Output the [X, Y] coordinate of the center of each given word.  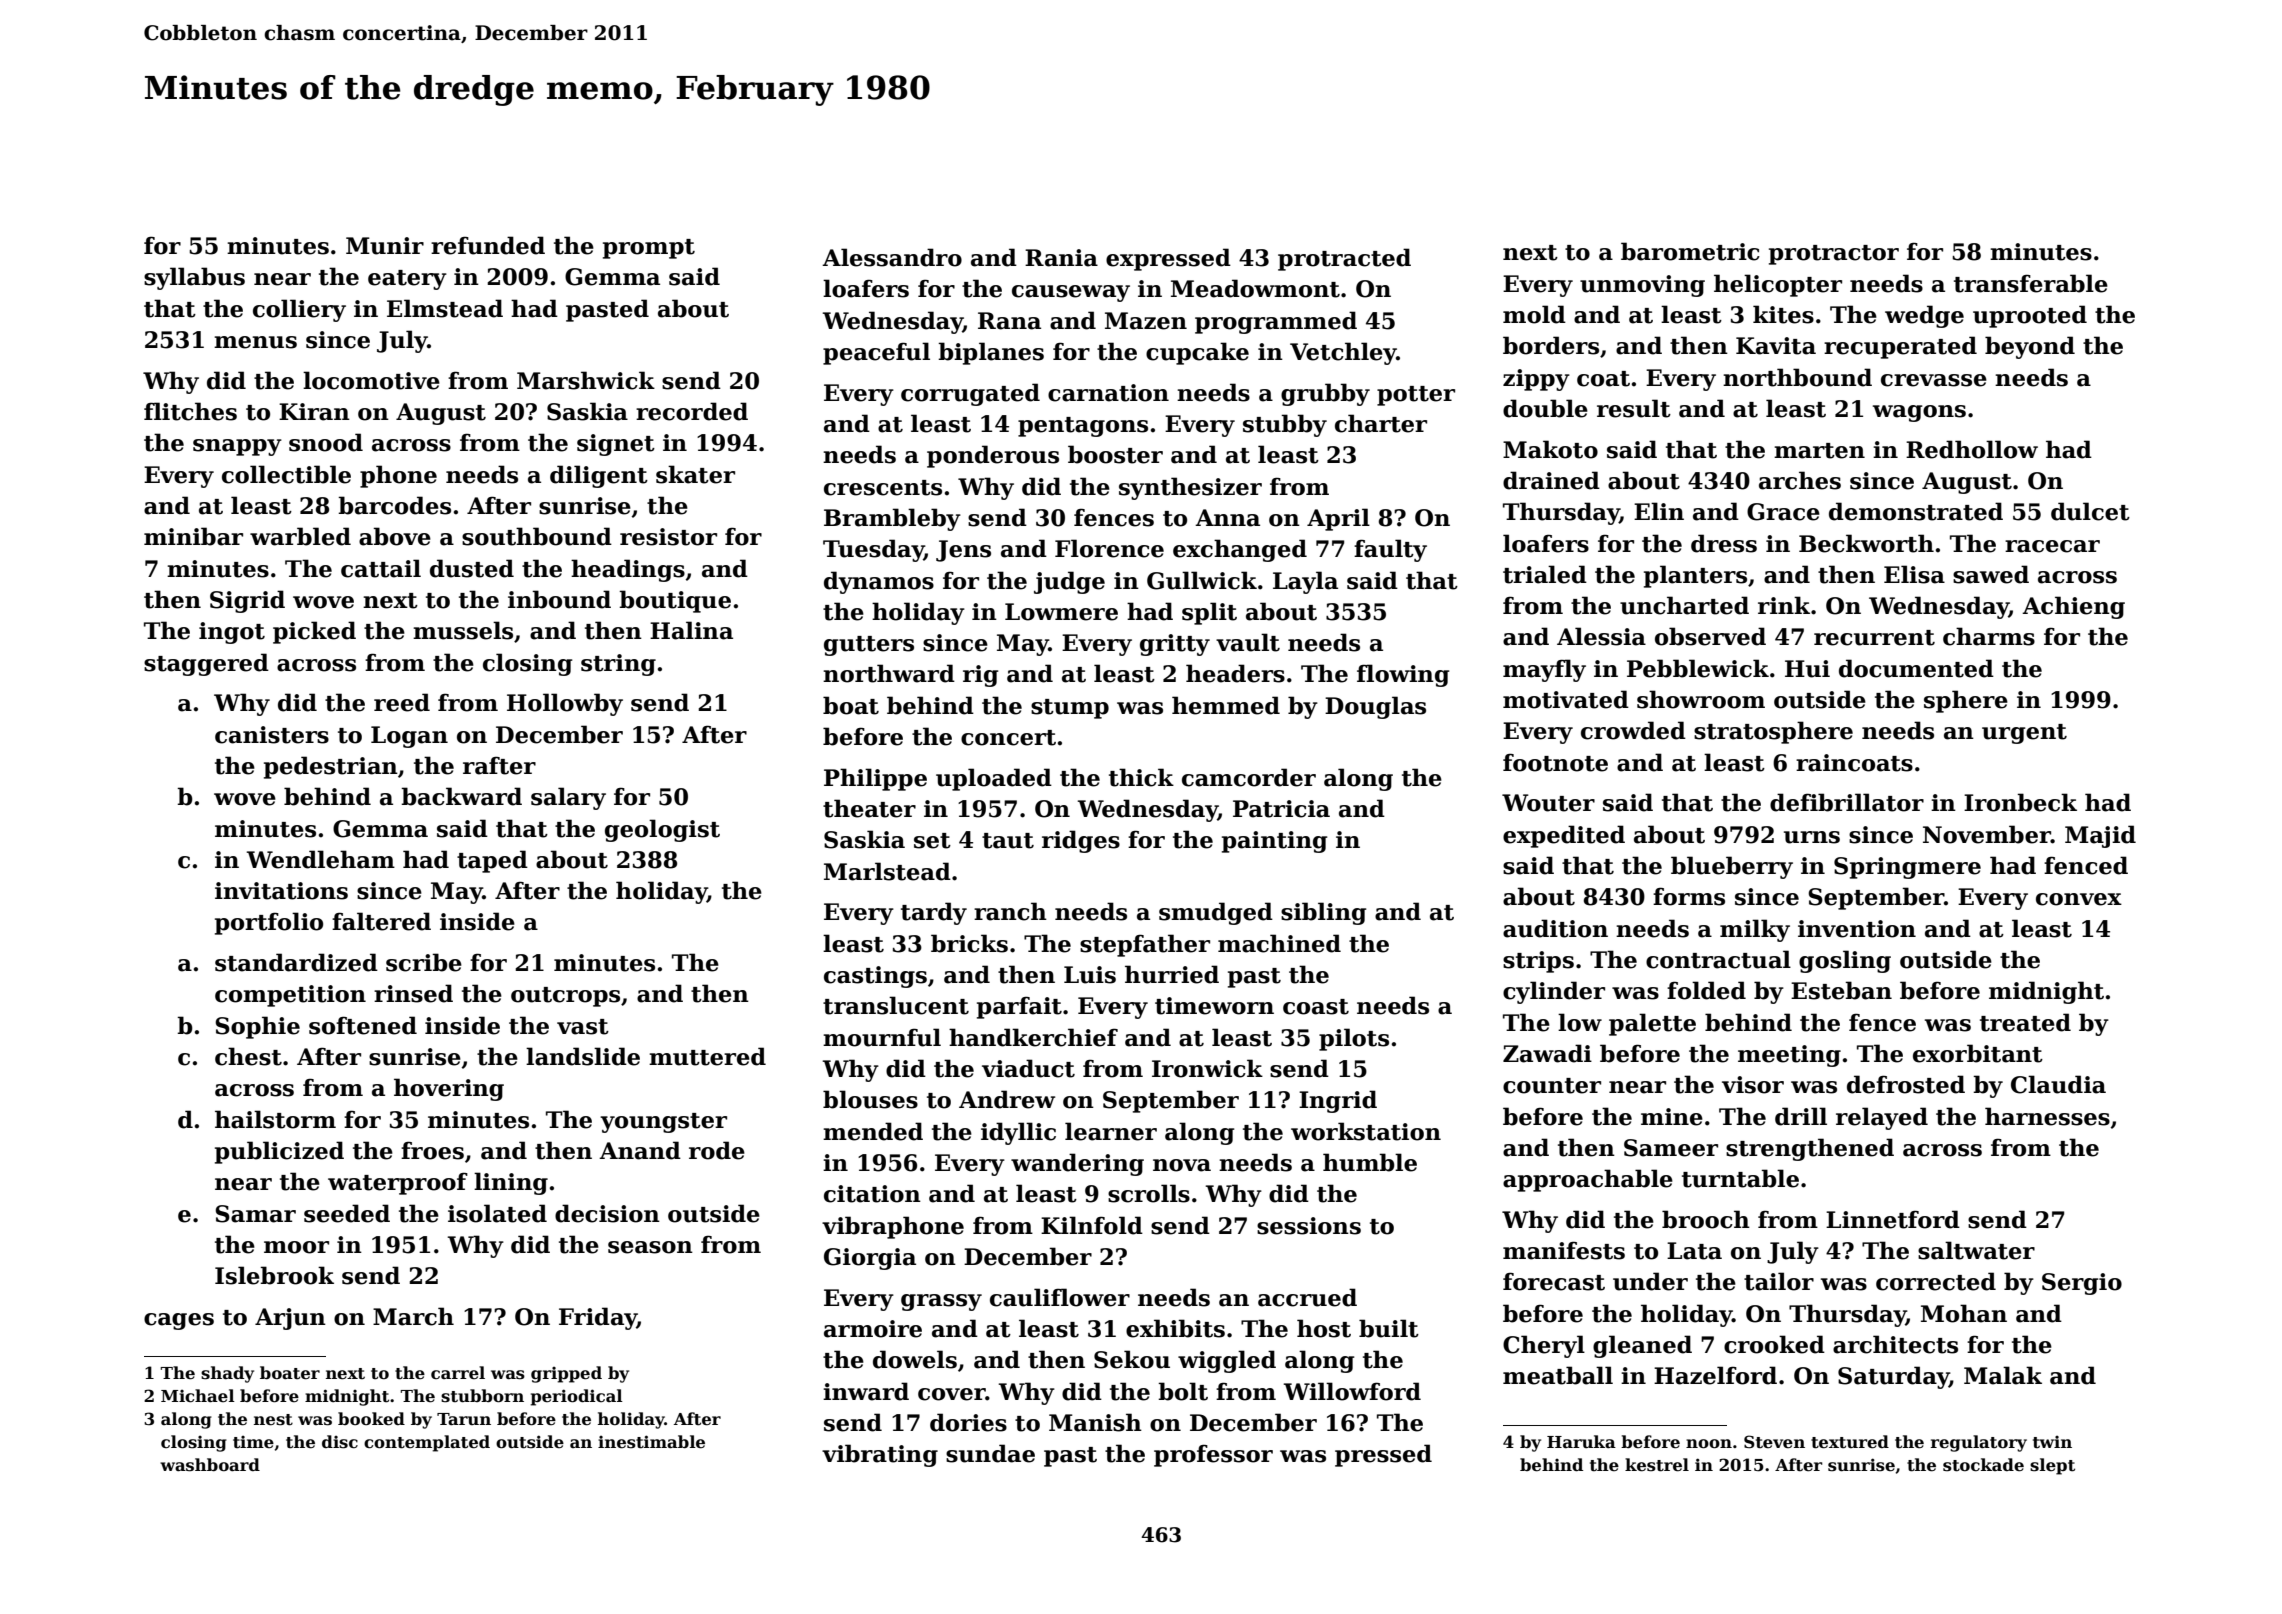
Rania [1061, 258]
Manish [1095, 1422]
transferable [2031, 283]
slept [2052, 1466]
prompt [649, 249]
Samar [255, 1214]
